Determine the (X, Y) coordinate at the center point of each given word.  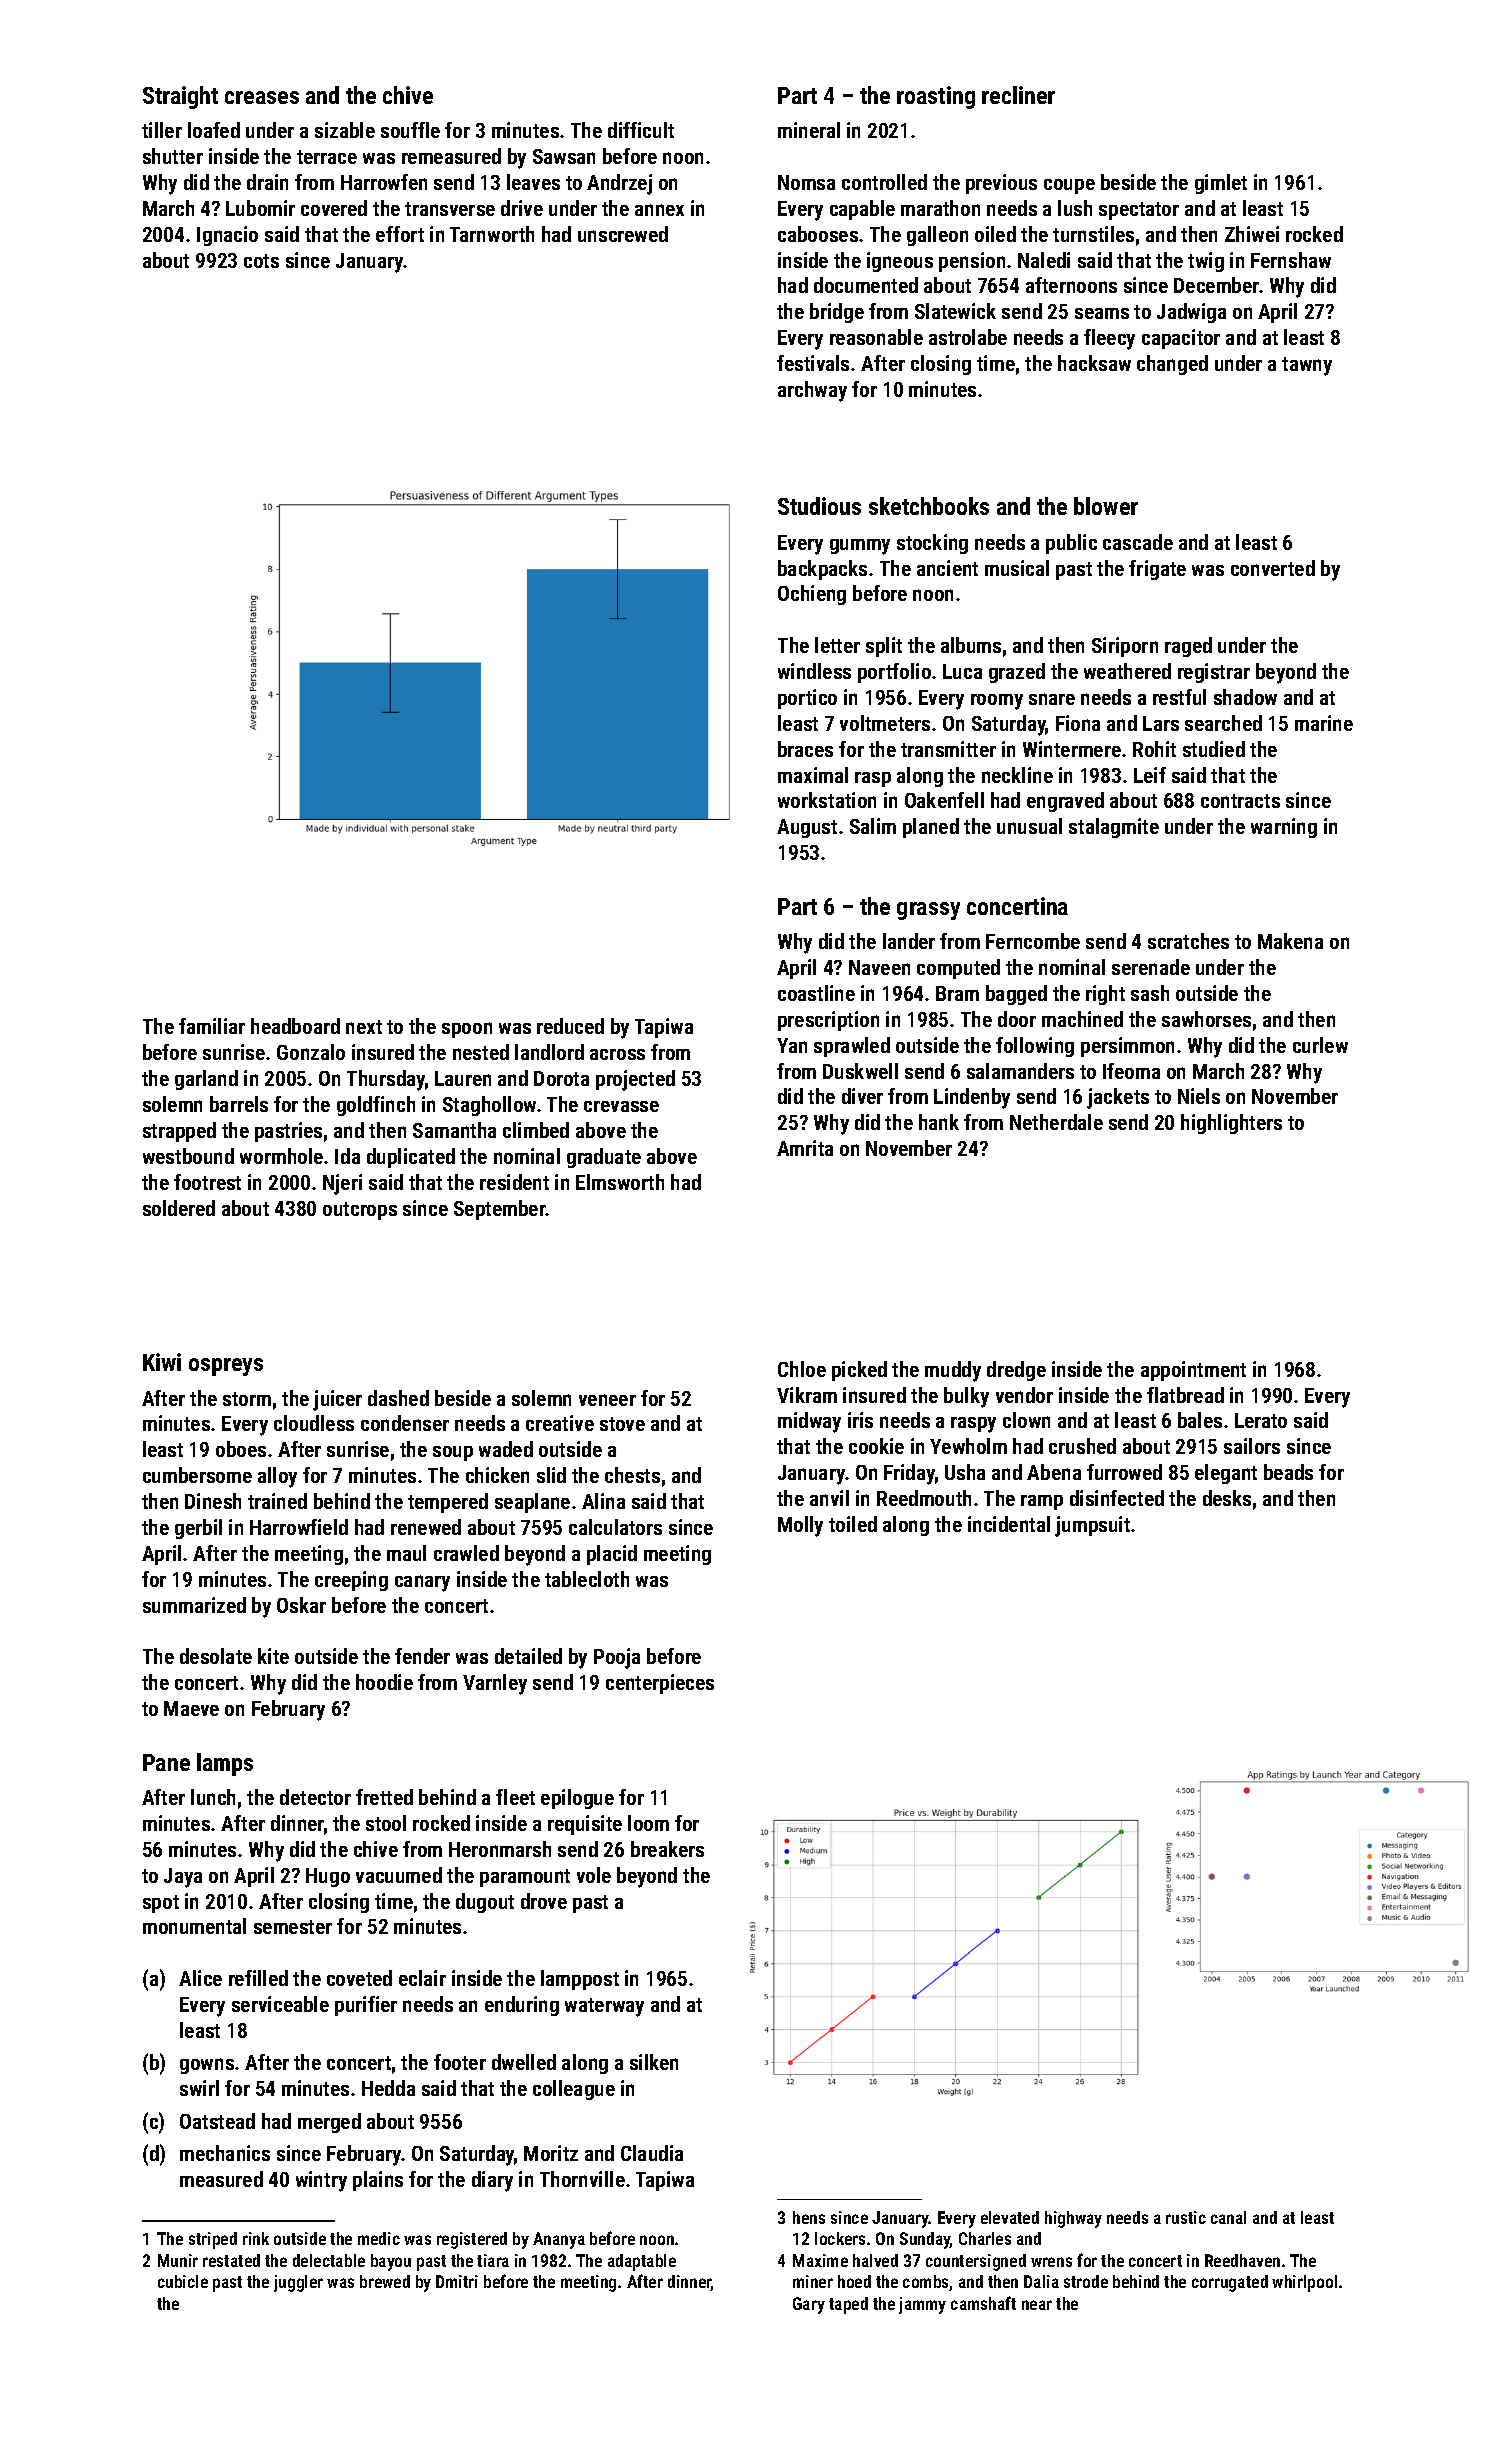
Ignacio (227, 236)
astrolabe (968, 337)
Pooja (617, 1658)
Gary (809, 2305)
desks (1227, 1498)
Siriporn (1125, 647)
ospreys (226, 1367)
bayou (391, 2262)
